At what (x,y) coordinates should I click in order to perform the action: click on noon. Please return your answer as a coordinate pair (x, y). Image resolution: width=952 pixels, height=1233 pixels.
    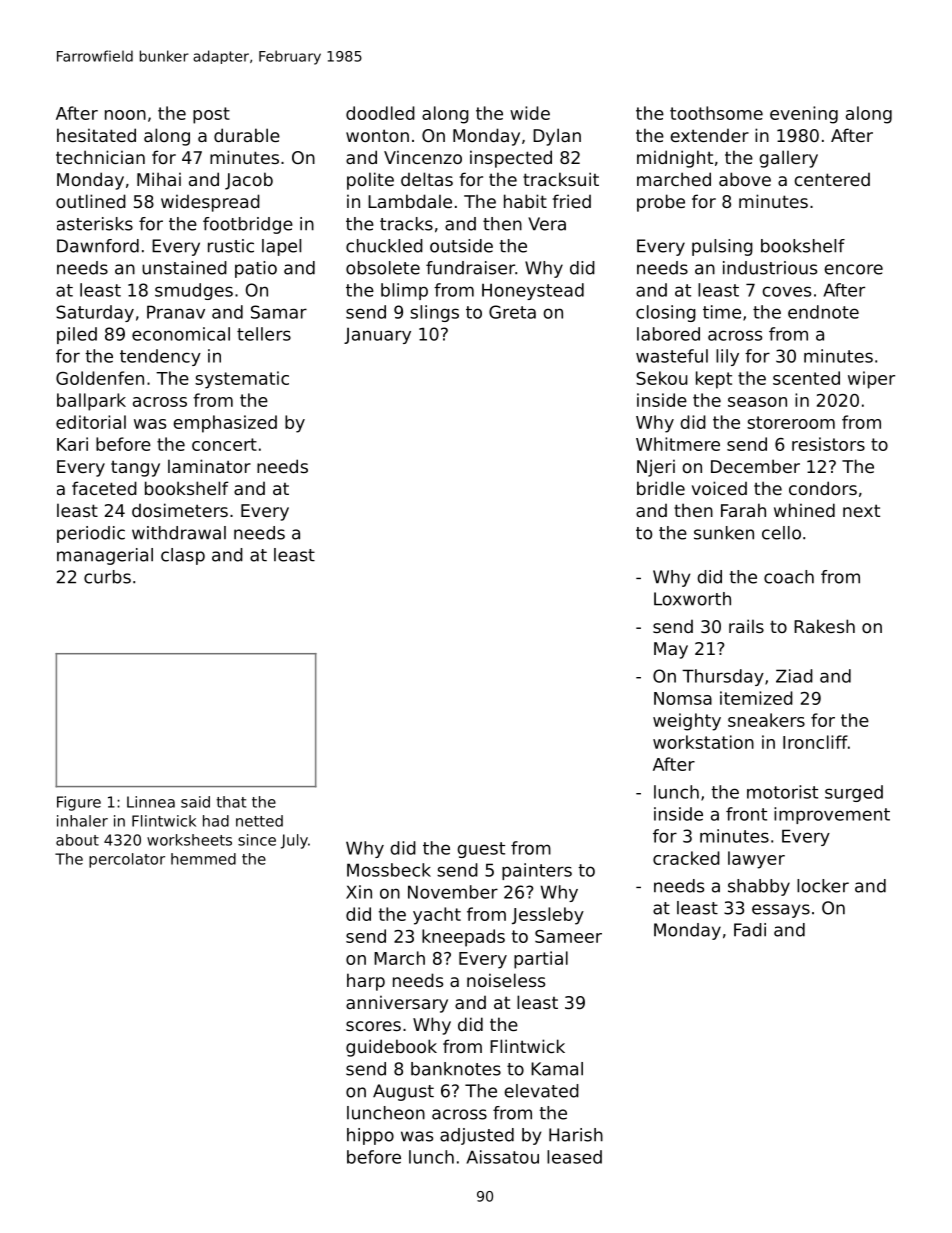
    Looking at the image, I should click on (125, 115).
